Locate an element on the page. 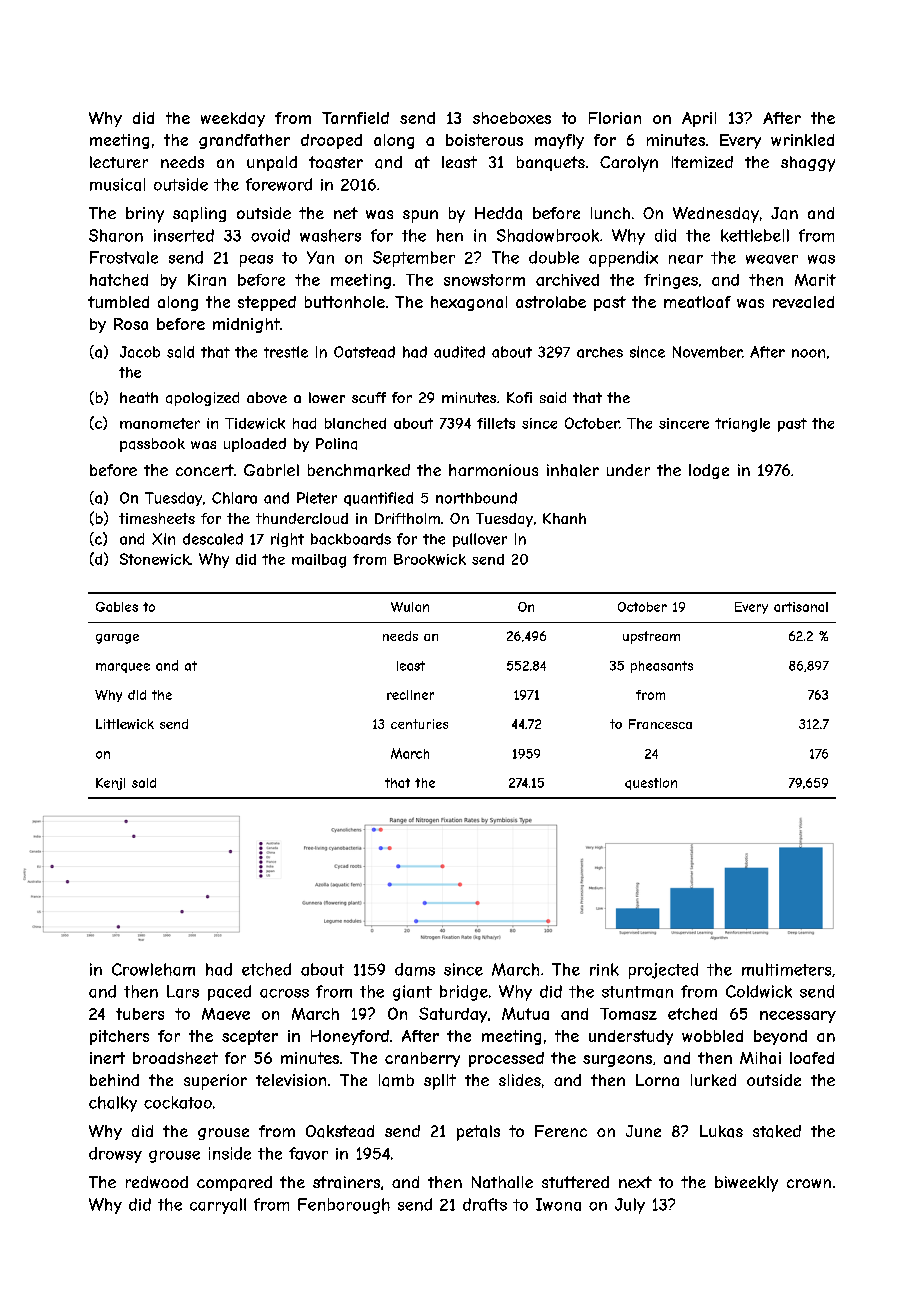  Ferenc is located at coordinates (561, 1131).
